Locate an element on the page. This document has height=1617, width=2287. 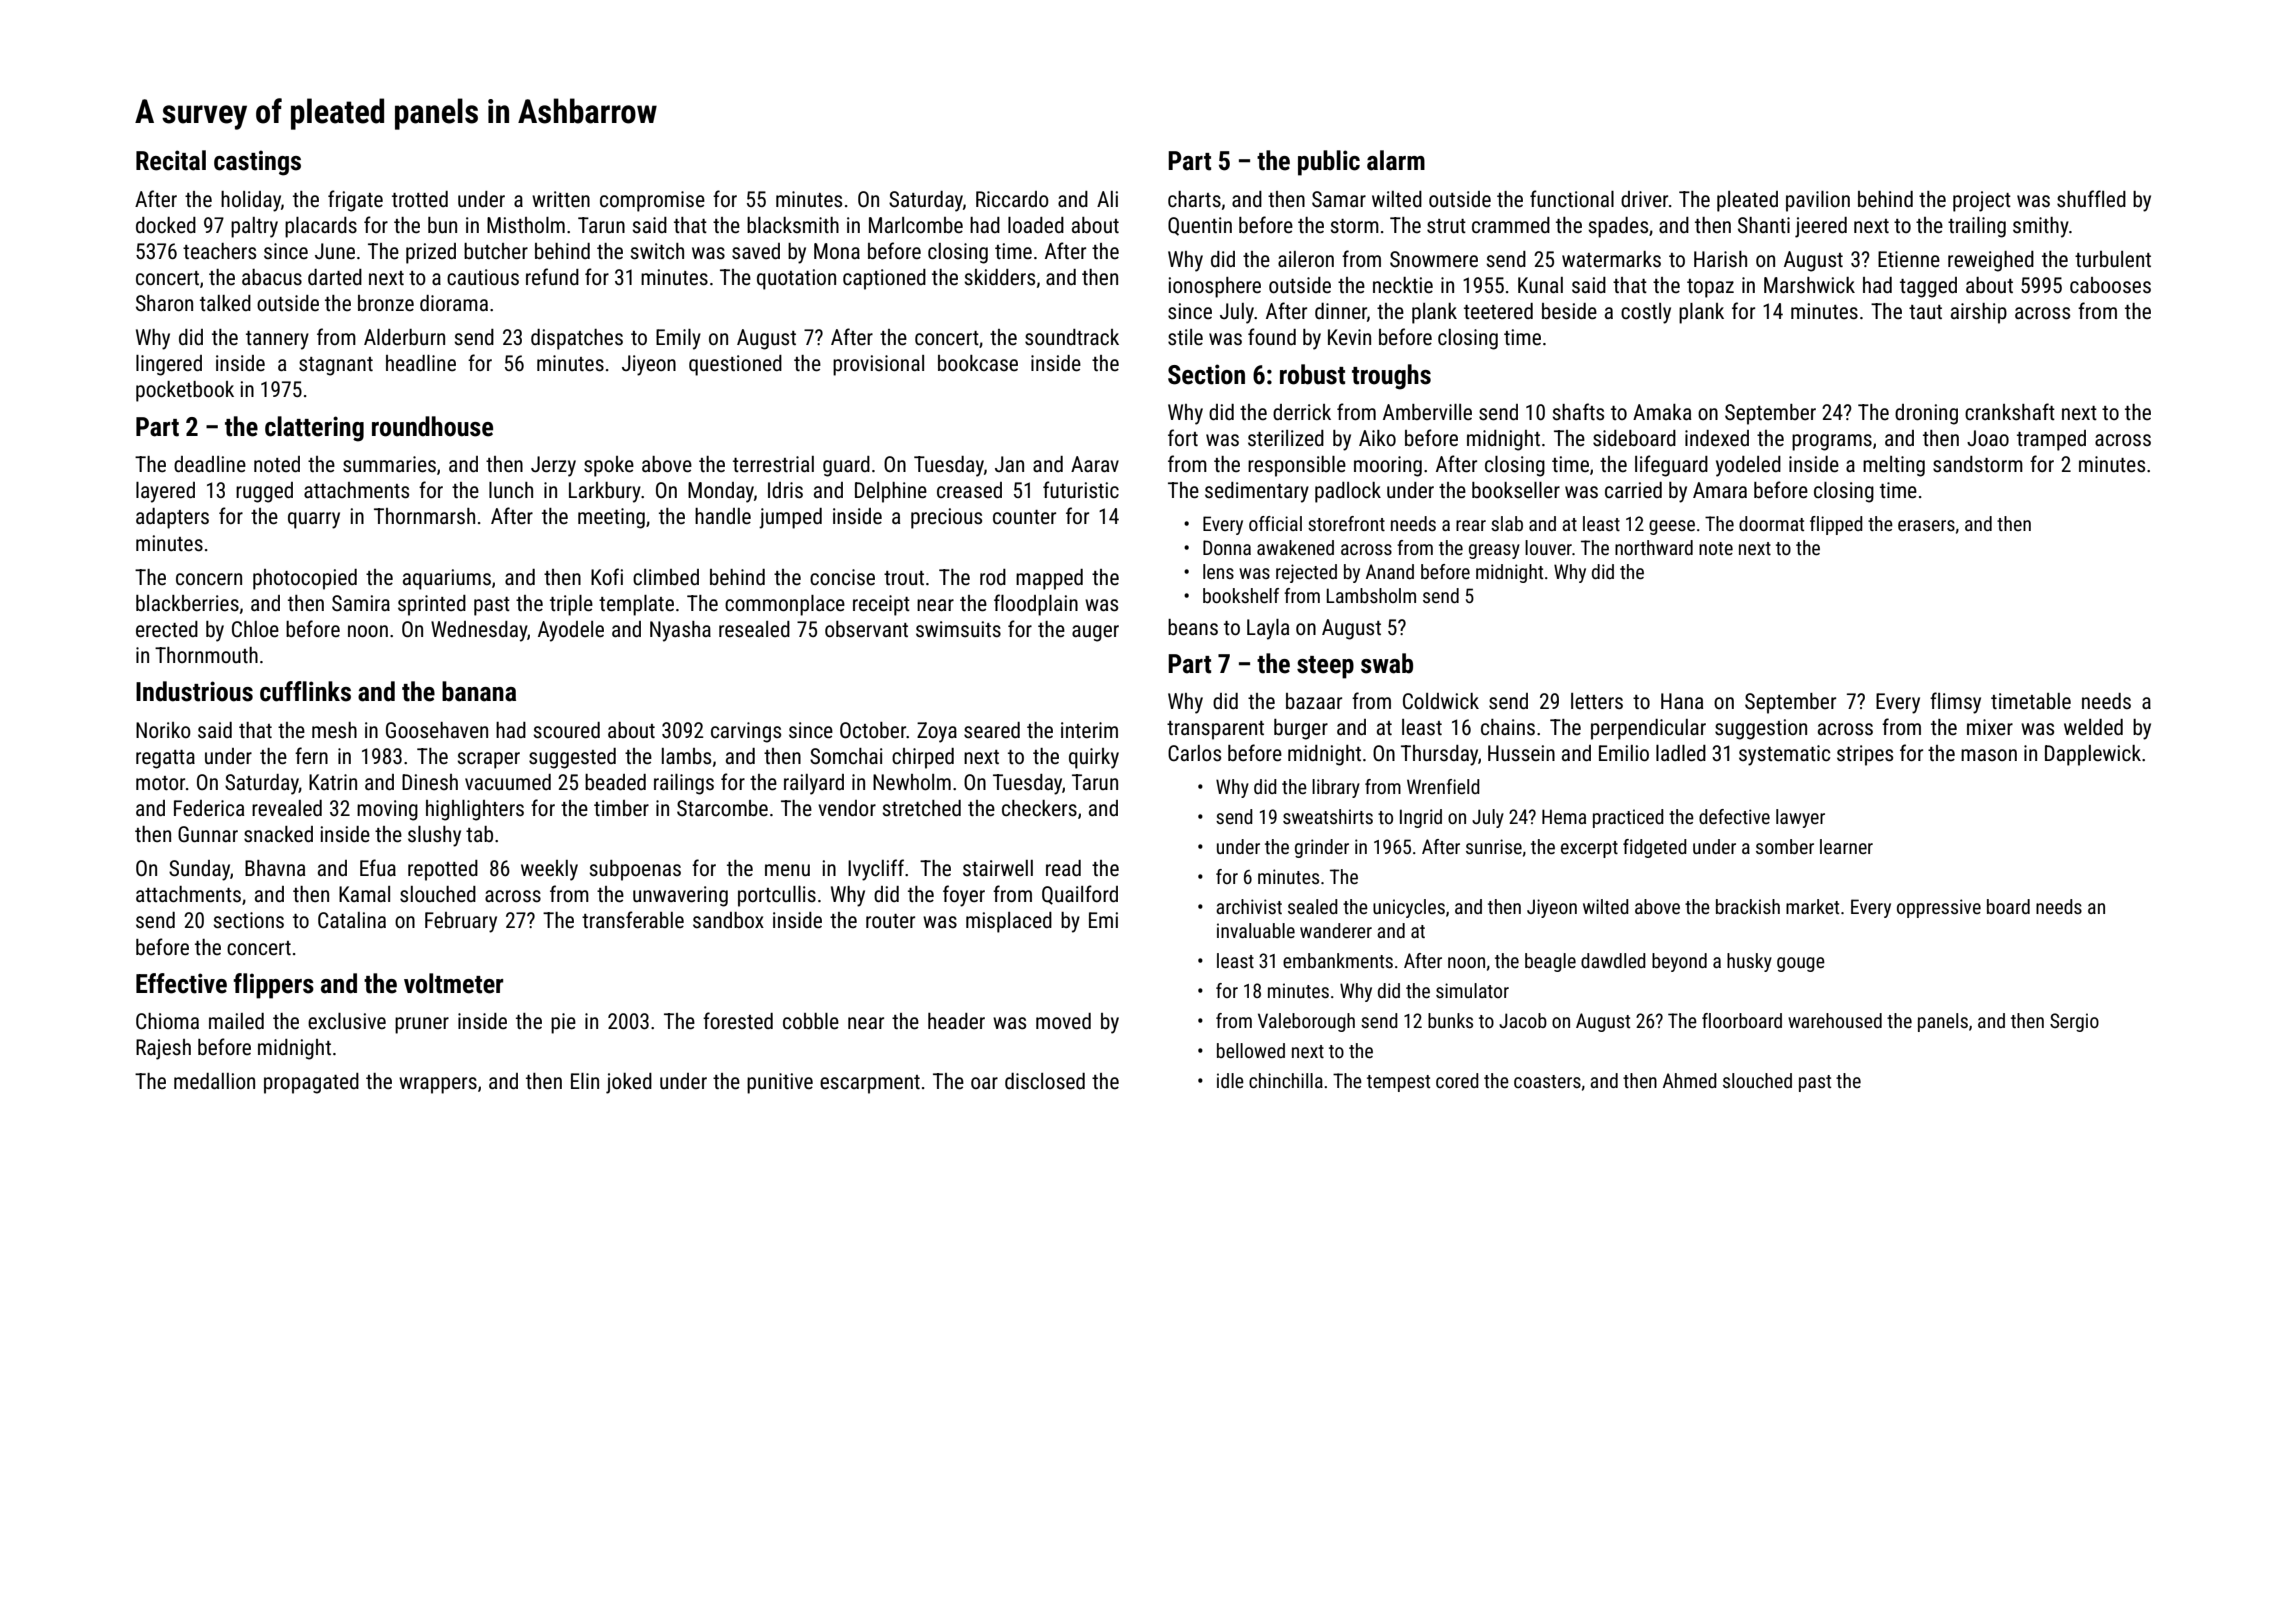
Dinesh is located at coordinates (430, 782).
